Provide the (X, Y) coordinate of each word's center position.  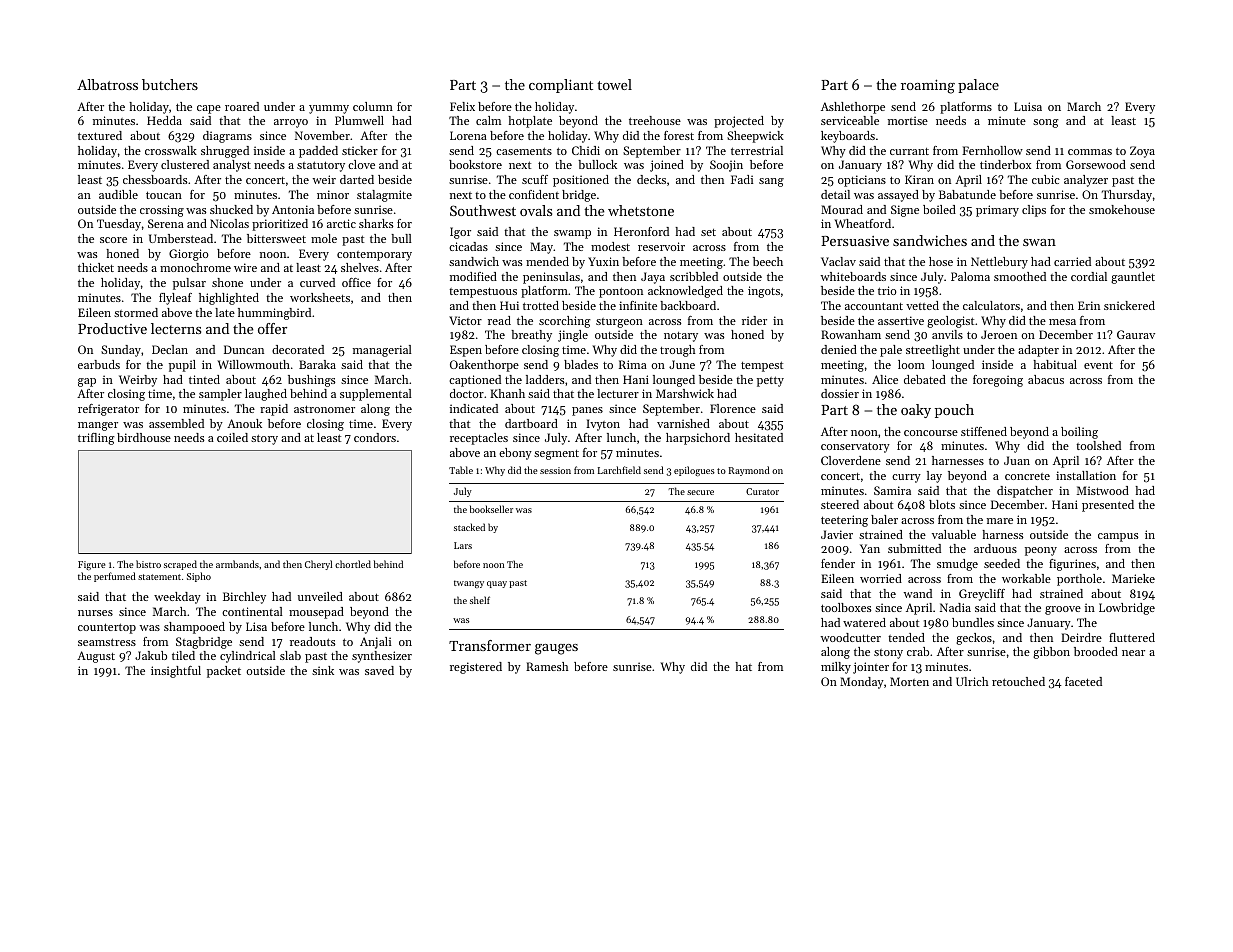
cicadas (468, 246)
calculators (991, 305)
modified (473, 276)
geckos (974, 639)
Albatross (107, 84)
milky (836, 668)
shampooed (194, 628)
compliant (561, 86)
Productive (112, 328)
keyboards (848, 137)
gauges (556, 649)
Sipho (199, 577)
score (113, 240)
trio (887, 290)
